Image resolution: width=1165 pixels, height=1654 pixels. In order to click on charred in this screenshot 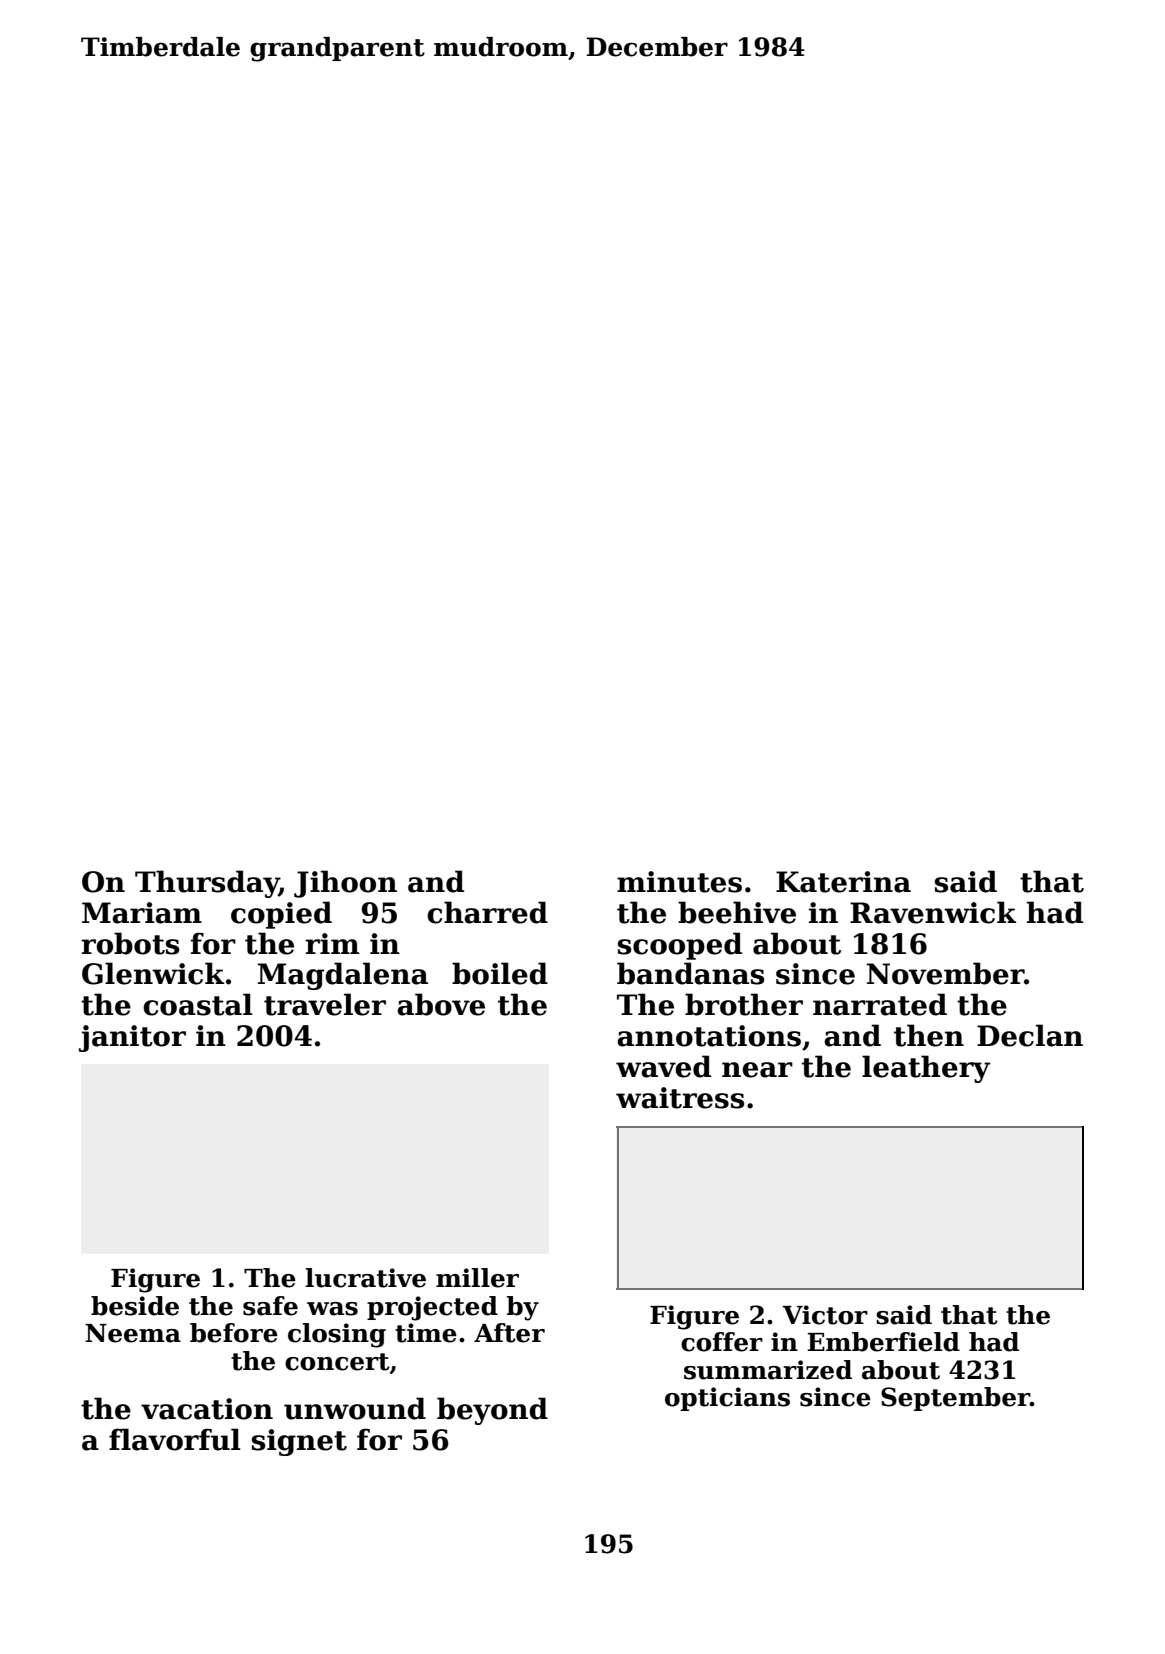, I will do `click(487, 912)`.
